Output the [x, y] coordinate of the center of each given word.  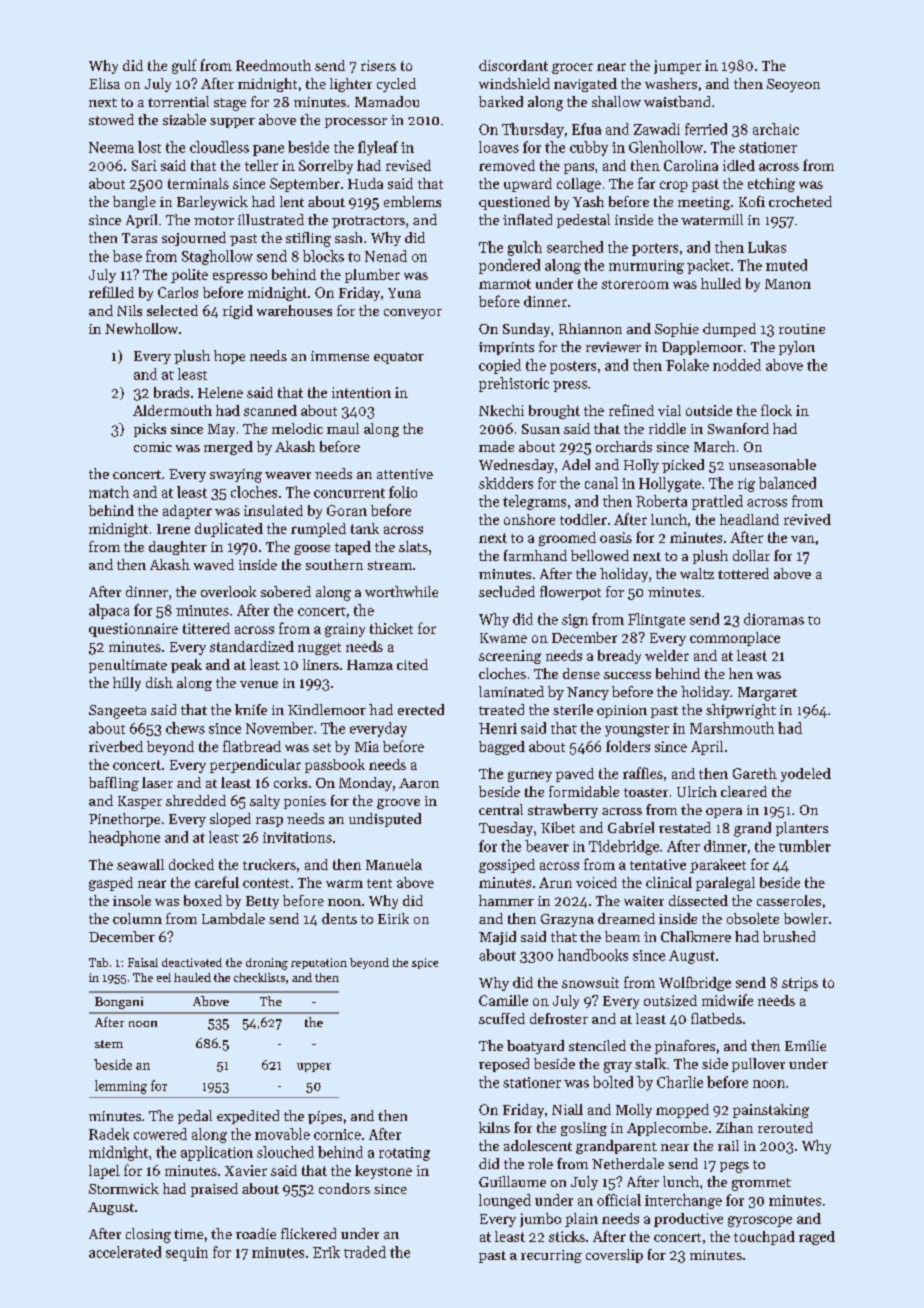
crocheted [800, 201]
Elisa [104, 83]
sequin [187, 1254]
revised [408, 165]
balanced [787, 483]
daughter [178, 548]
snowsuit [590, 982]
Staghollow [217, 257]
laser [157, 782]
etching [771, 185]
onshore [529, 519]
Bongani [119, 1003]
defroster [559, 1018]
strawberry [563, 811]
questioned [514, 203]
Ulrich [697, 791]
